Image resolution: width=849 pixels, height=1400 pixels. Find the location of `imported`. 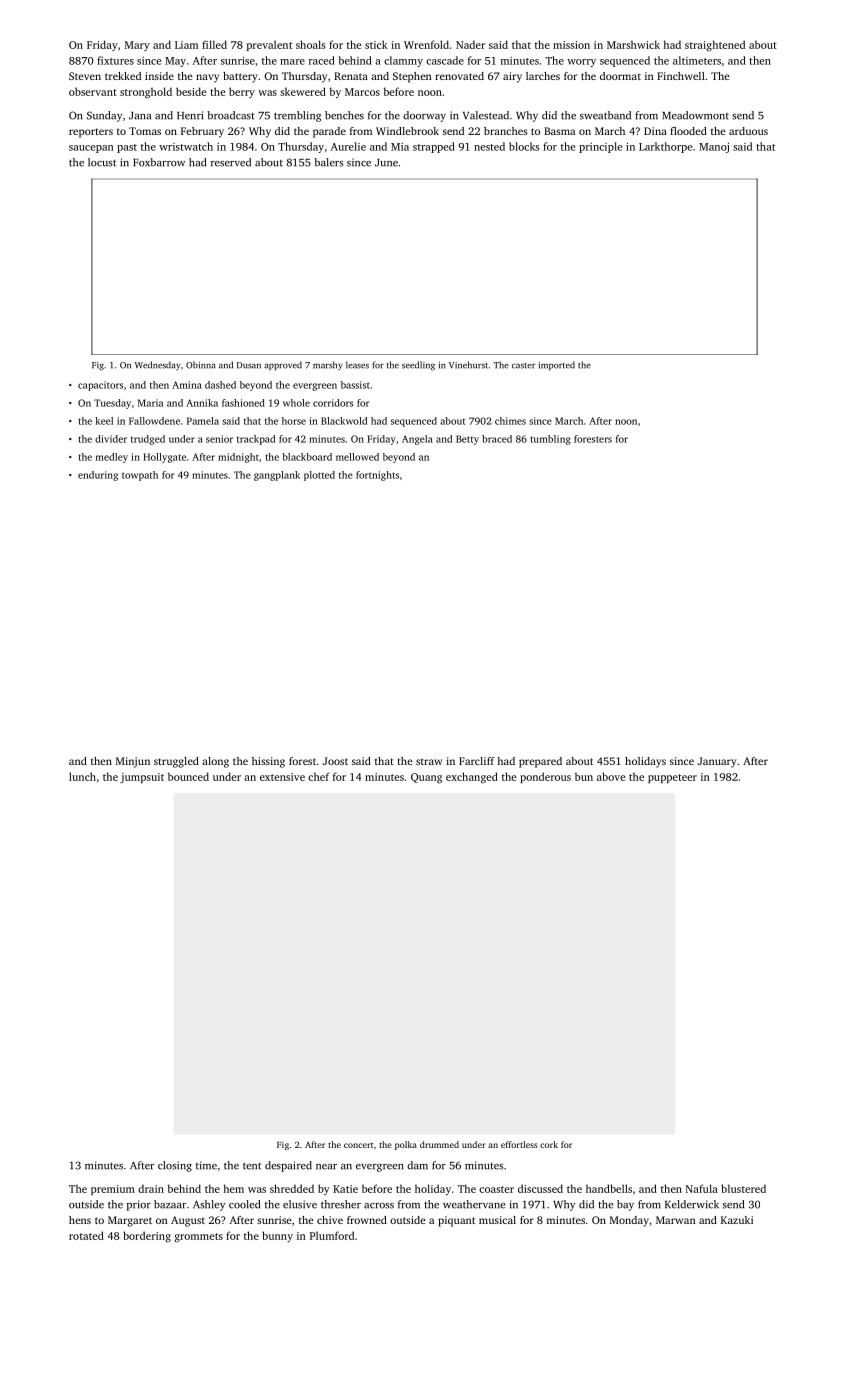

imported is located at coordinates (556, 366).
